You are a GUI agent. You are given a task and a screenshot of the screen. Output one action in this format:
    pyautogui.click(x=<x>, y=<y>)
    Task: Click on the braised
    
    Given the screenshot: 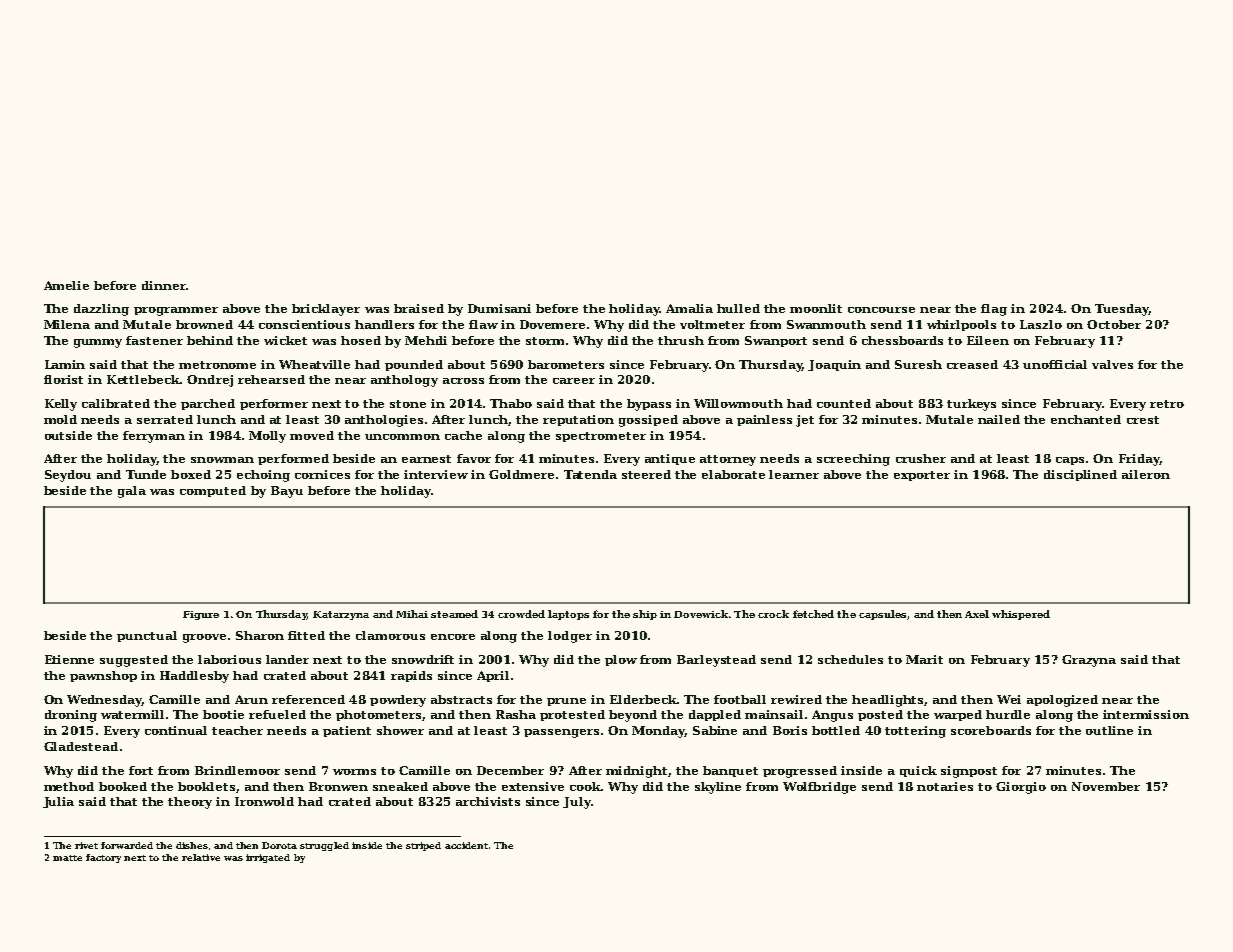 What is the action you would take?
    pyautogui.click(x=419, y=308)
